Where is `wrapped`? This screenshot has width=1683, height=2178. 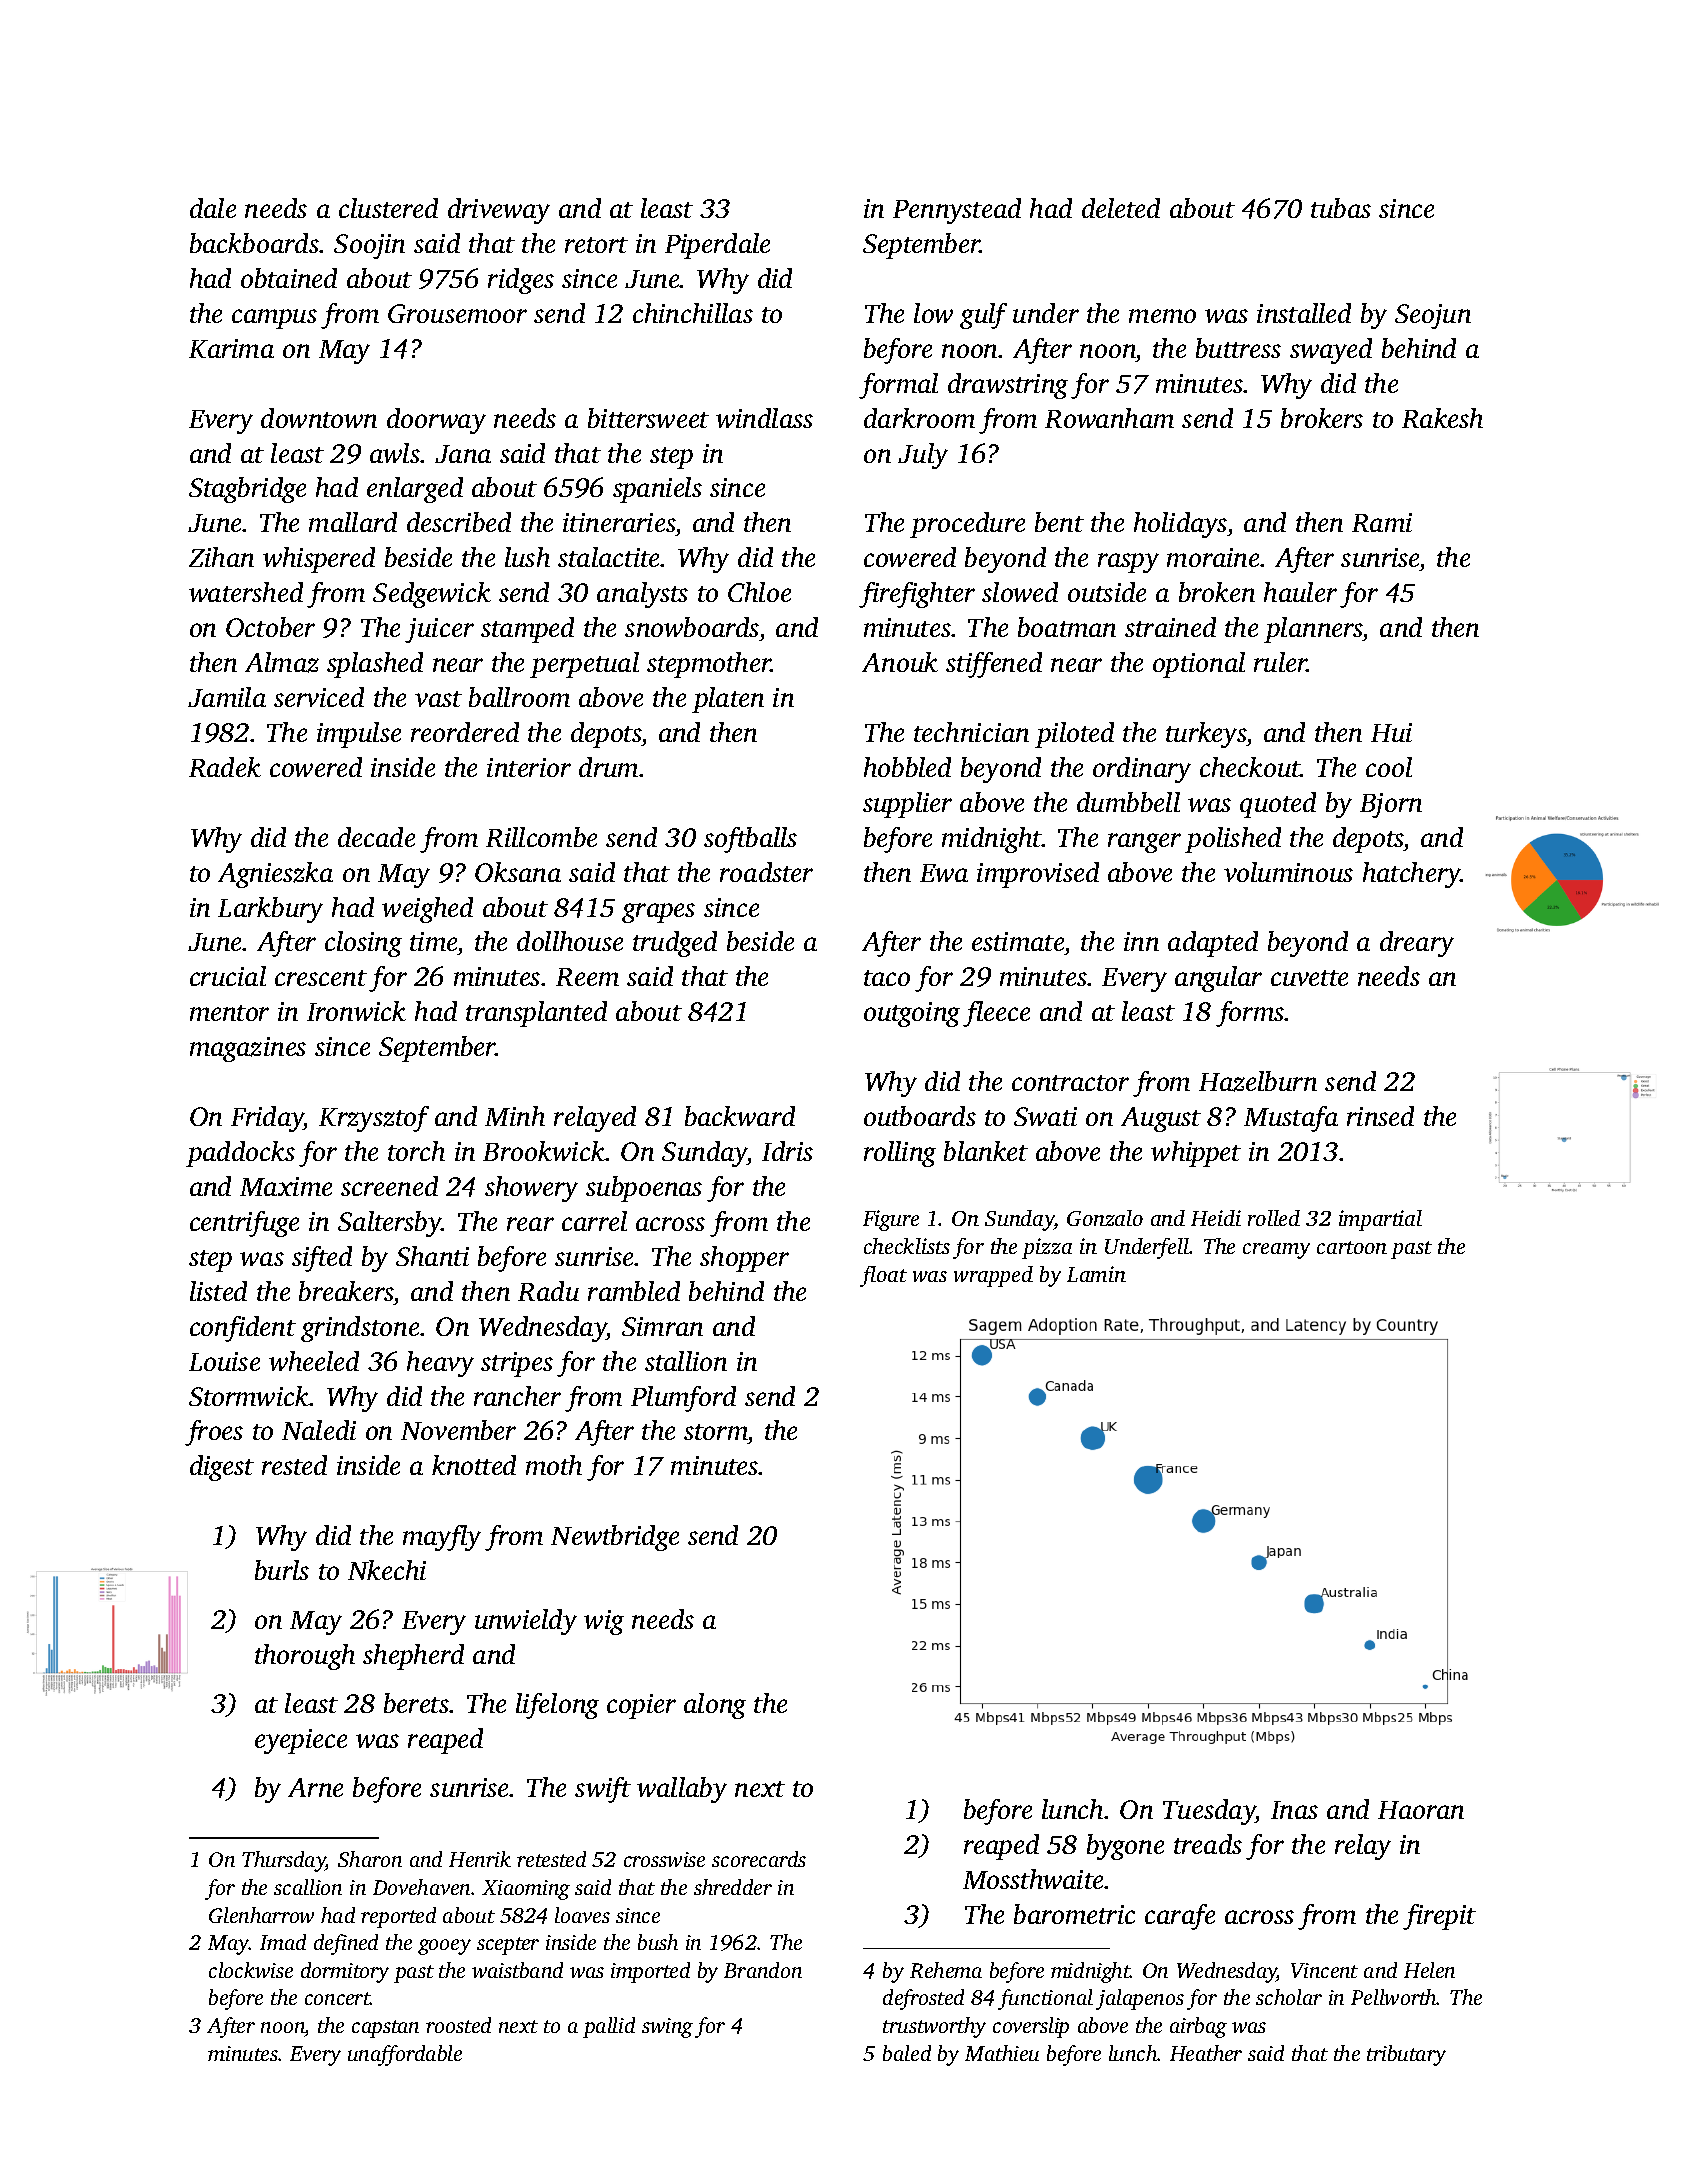
wrapped is located at coordinates (993, 1276).
